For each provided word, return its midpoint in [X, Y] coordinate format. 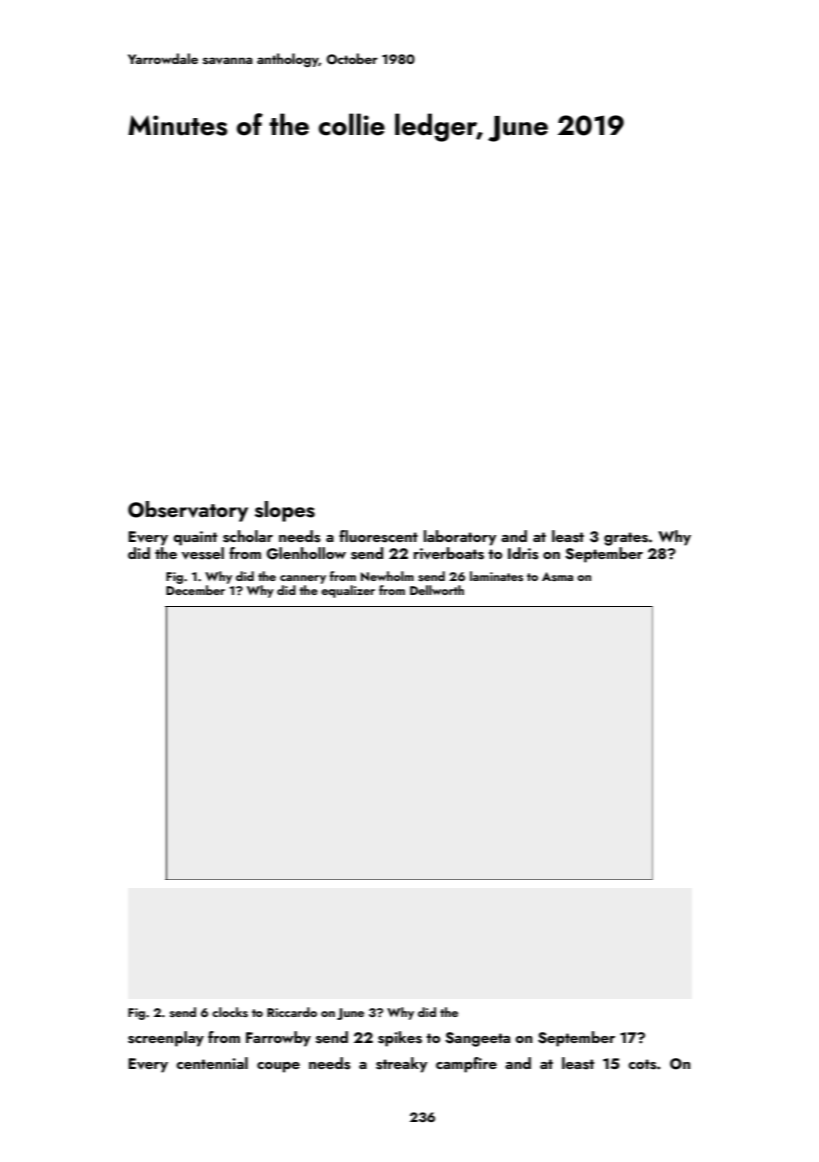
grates [626, 539]
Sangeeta [477, 1039]
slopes [285, 511]
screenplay [166, 1039]
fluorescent [378, 536]
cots [642, 1064]
